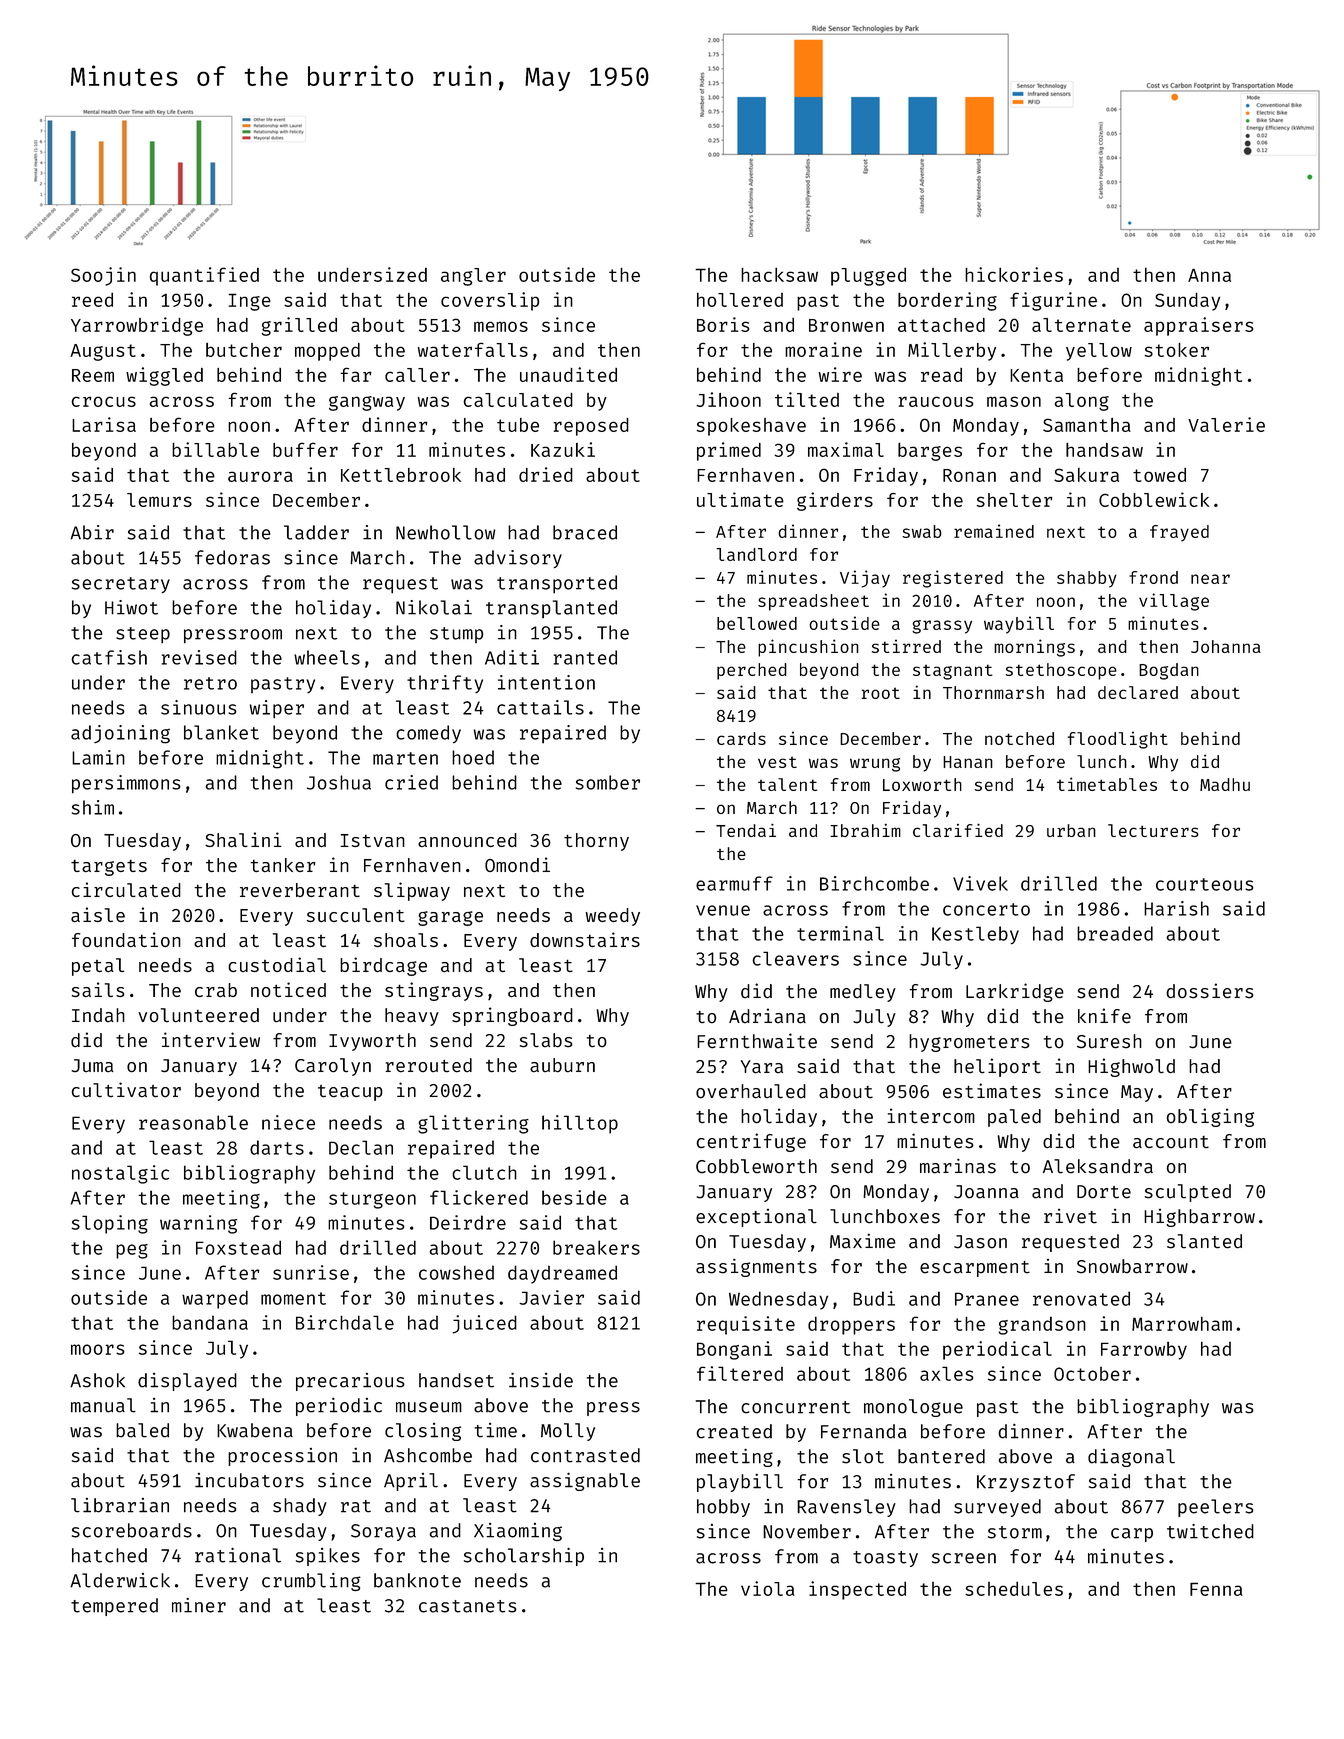 This page has width=1344, height=1739. What do you see at coordinates (768, 1588) in the page?
I see `viola` at bounding box center [768, 1588].
